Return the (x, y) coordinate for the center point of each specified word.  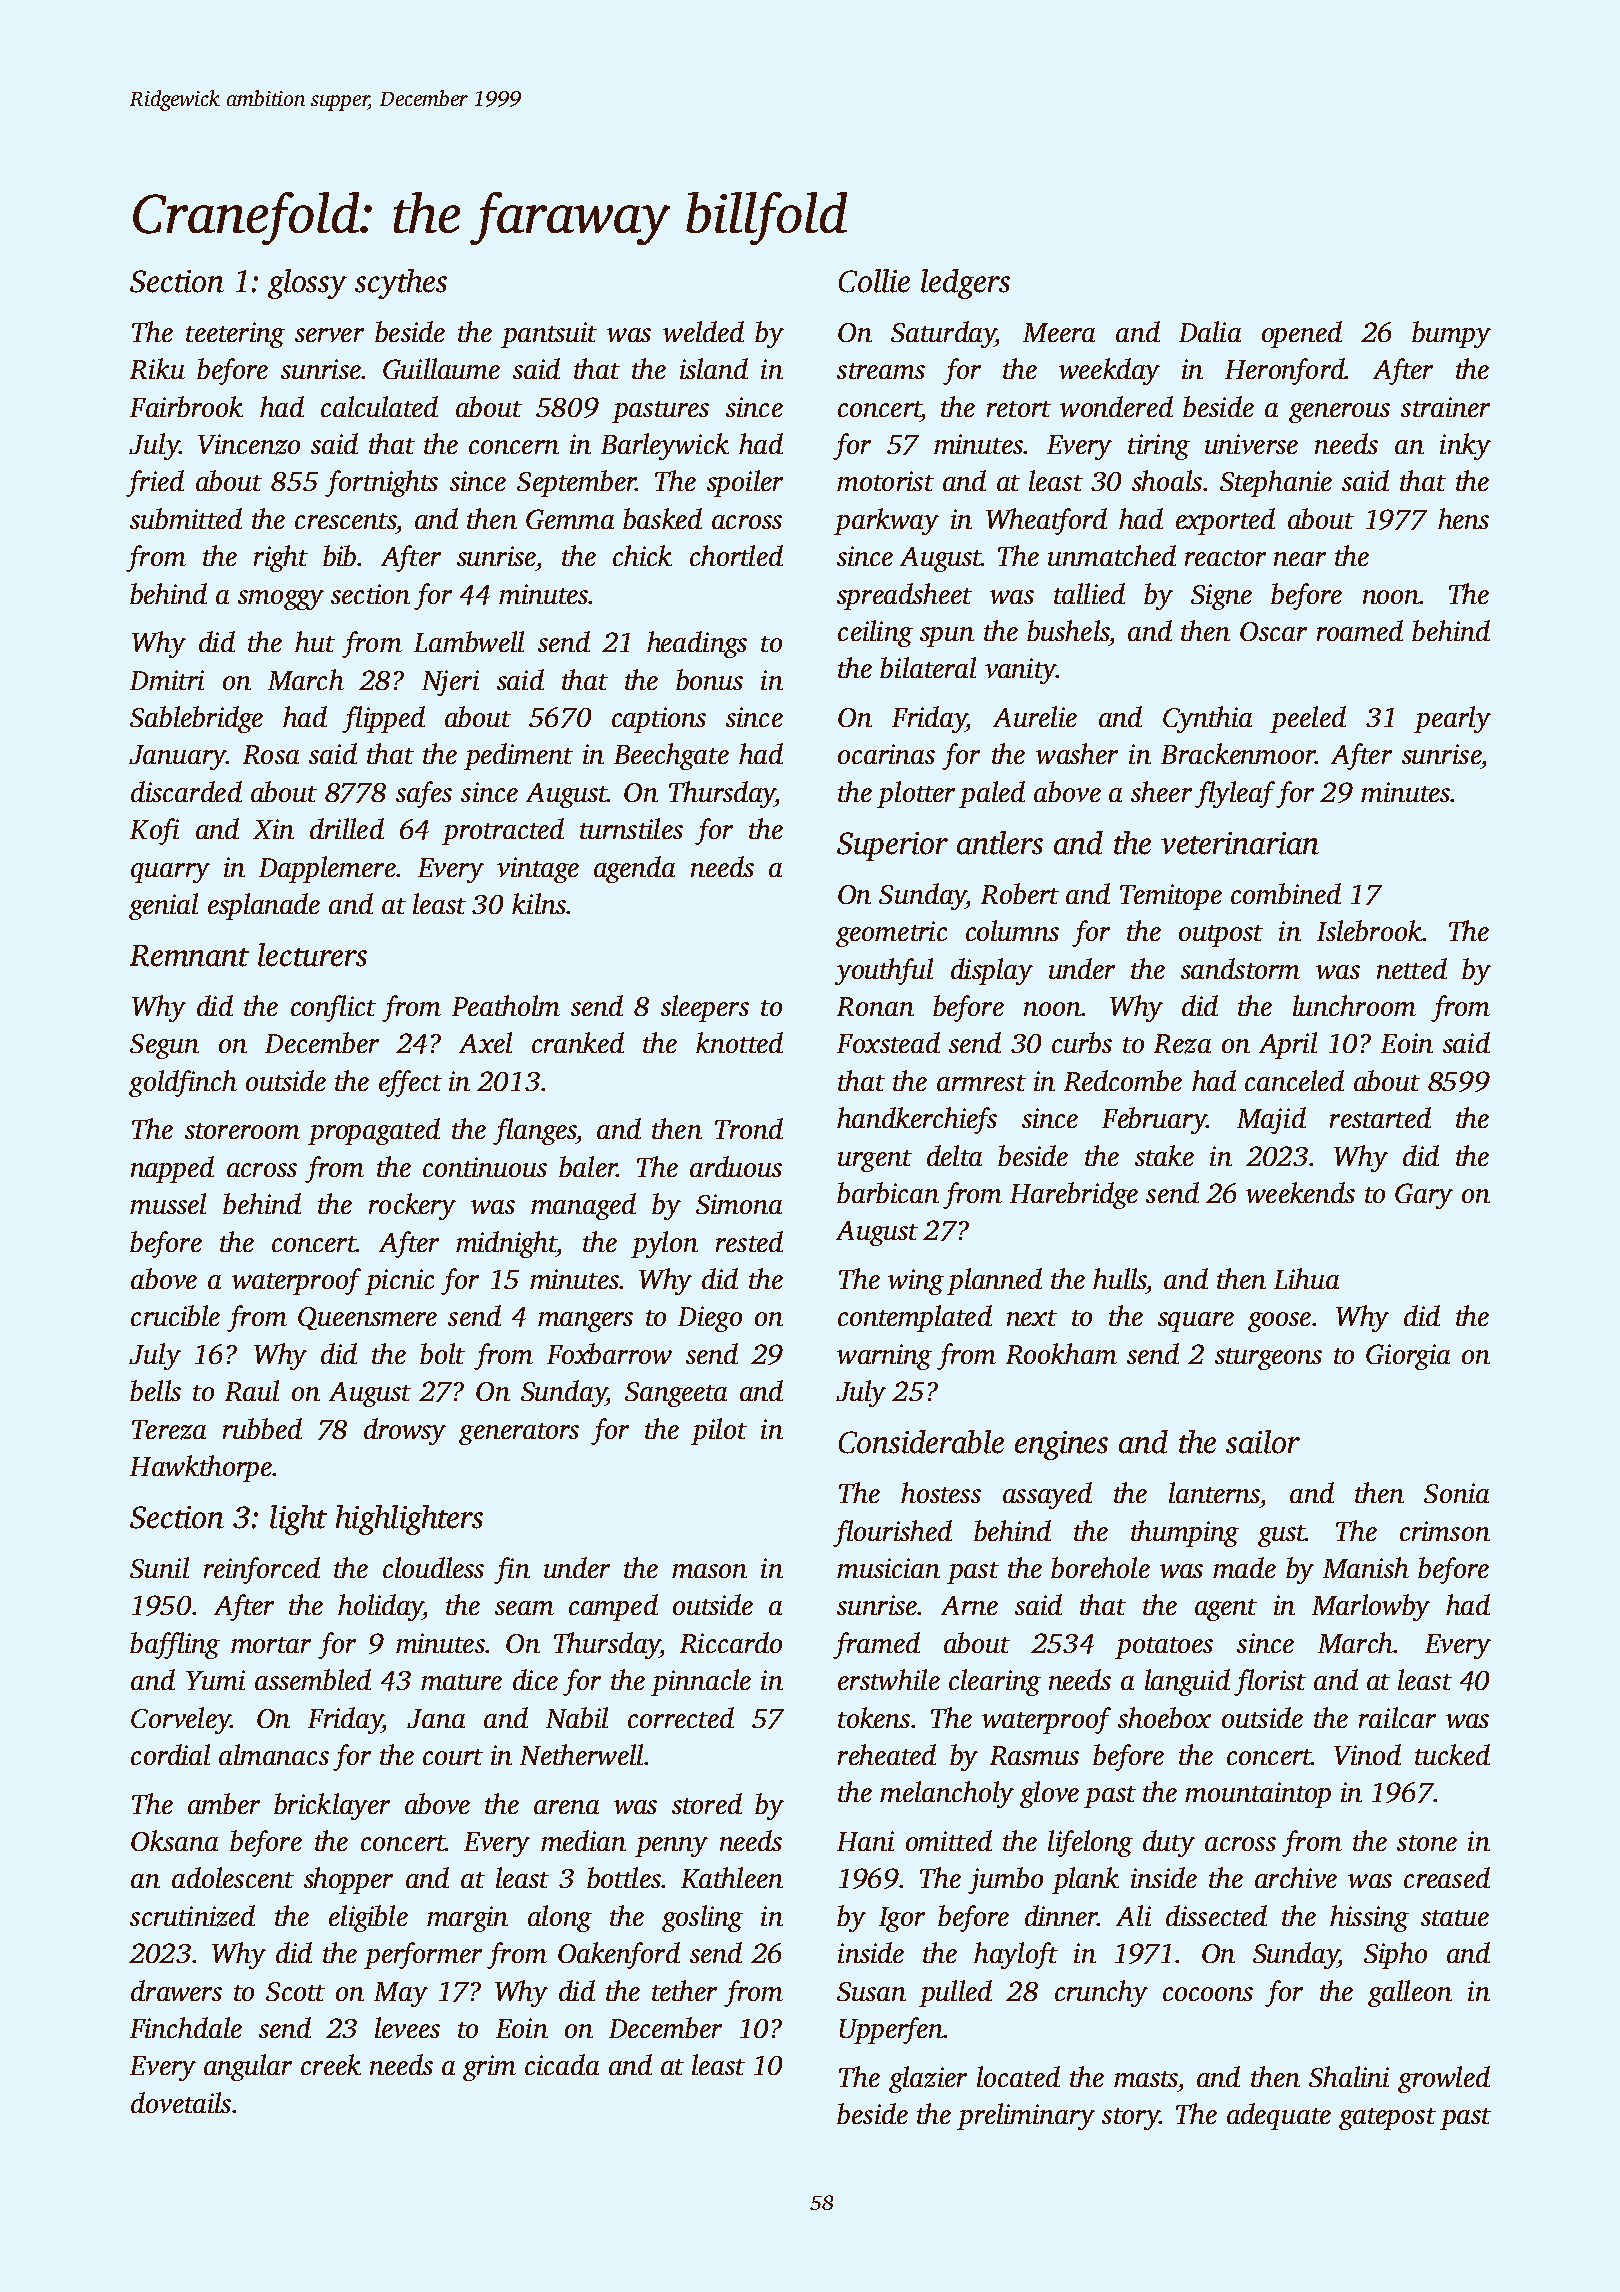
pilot (719, 1431)
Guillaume (441, 368)
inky (1465, 446)
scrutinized (192, 1916)
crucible (175, 1315)
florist (1270, 1682)
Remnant (189, 956)
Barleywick (665, 446)
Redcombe (1123, 1080)
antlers (1000, 843)
